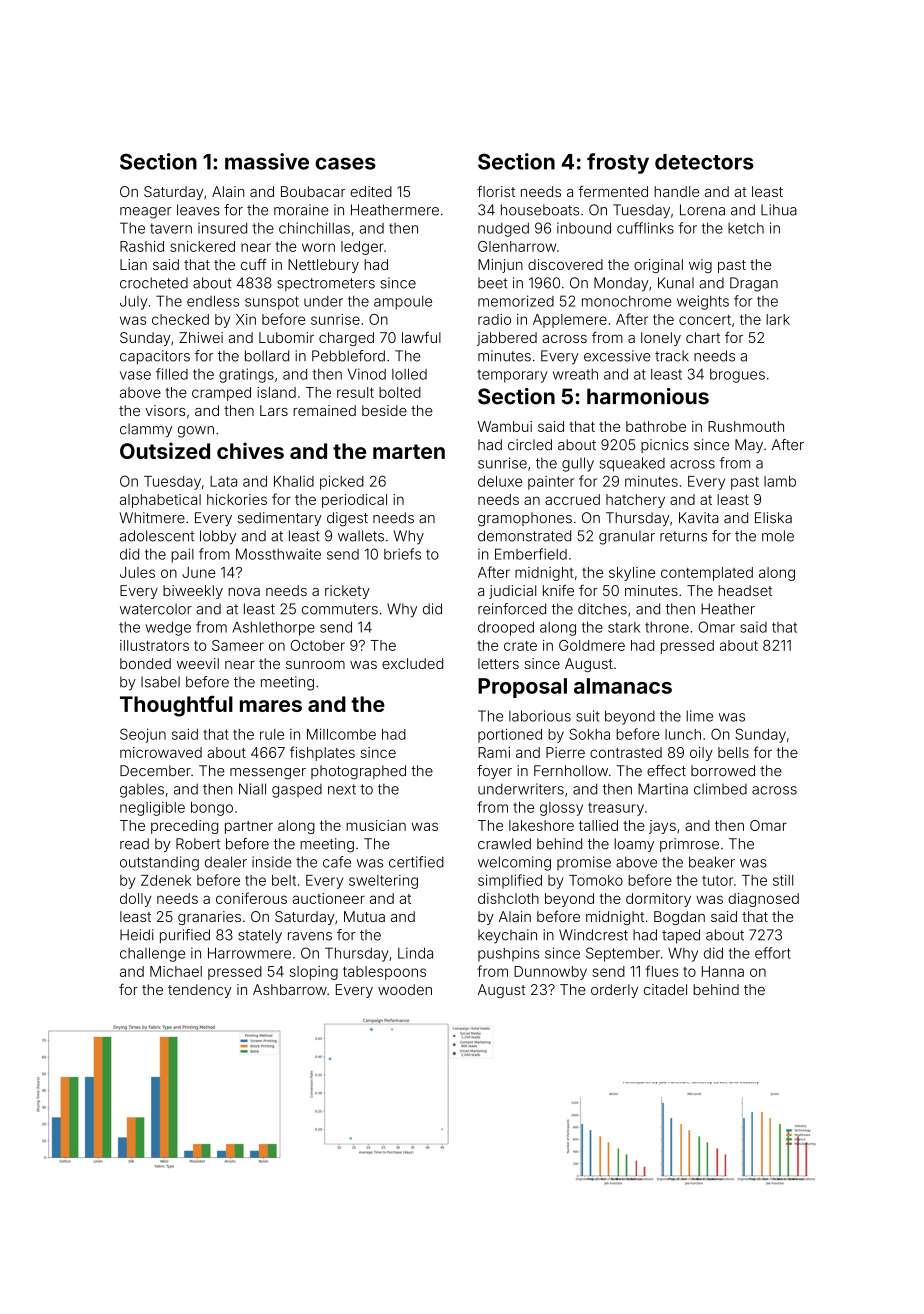 This image has width=924, height=1314. What do you see at coordinates (362, 248) in the image?
I see `ledger` at bounding box center [362, 248].
